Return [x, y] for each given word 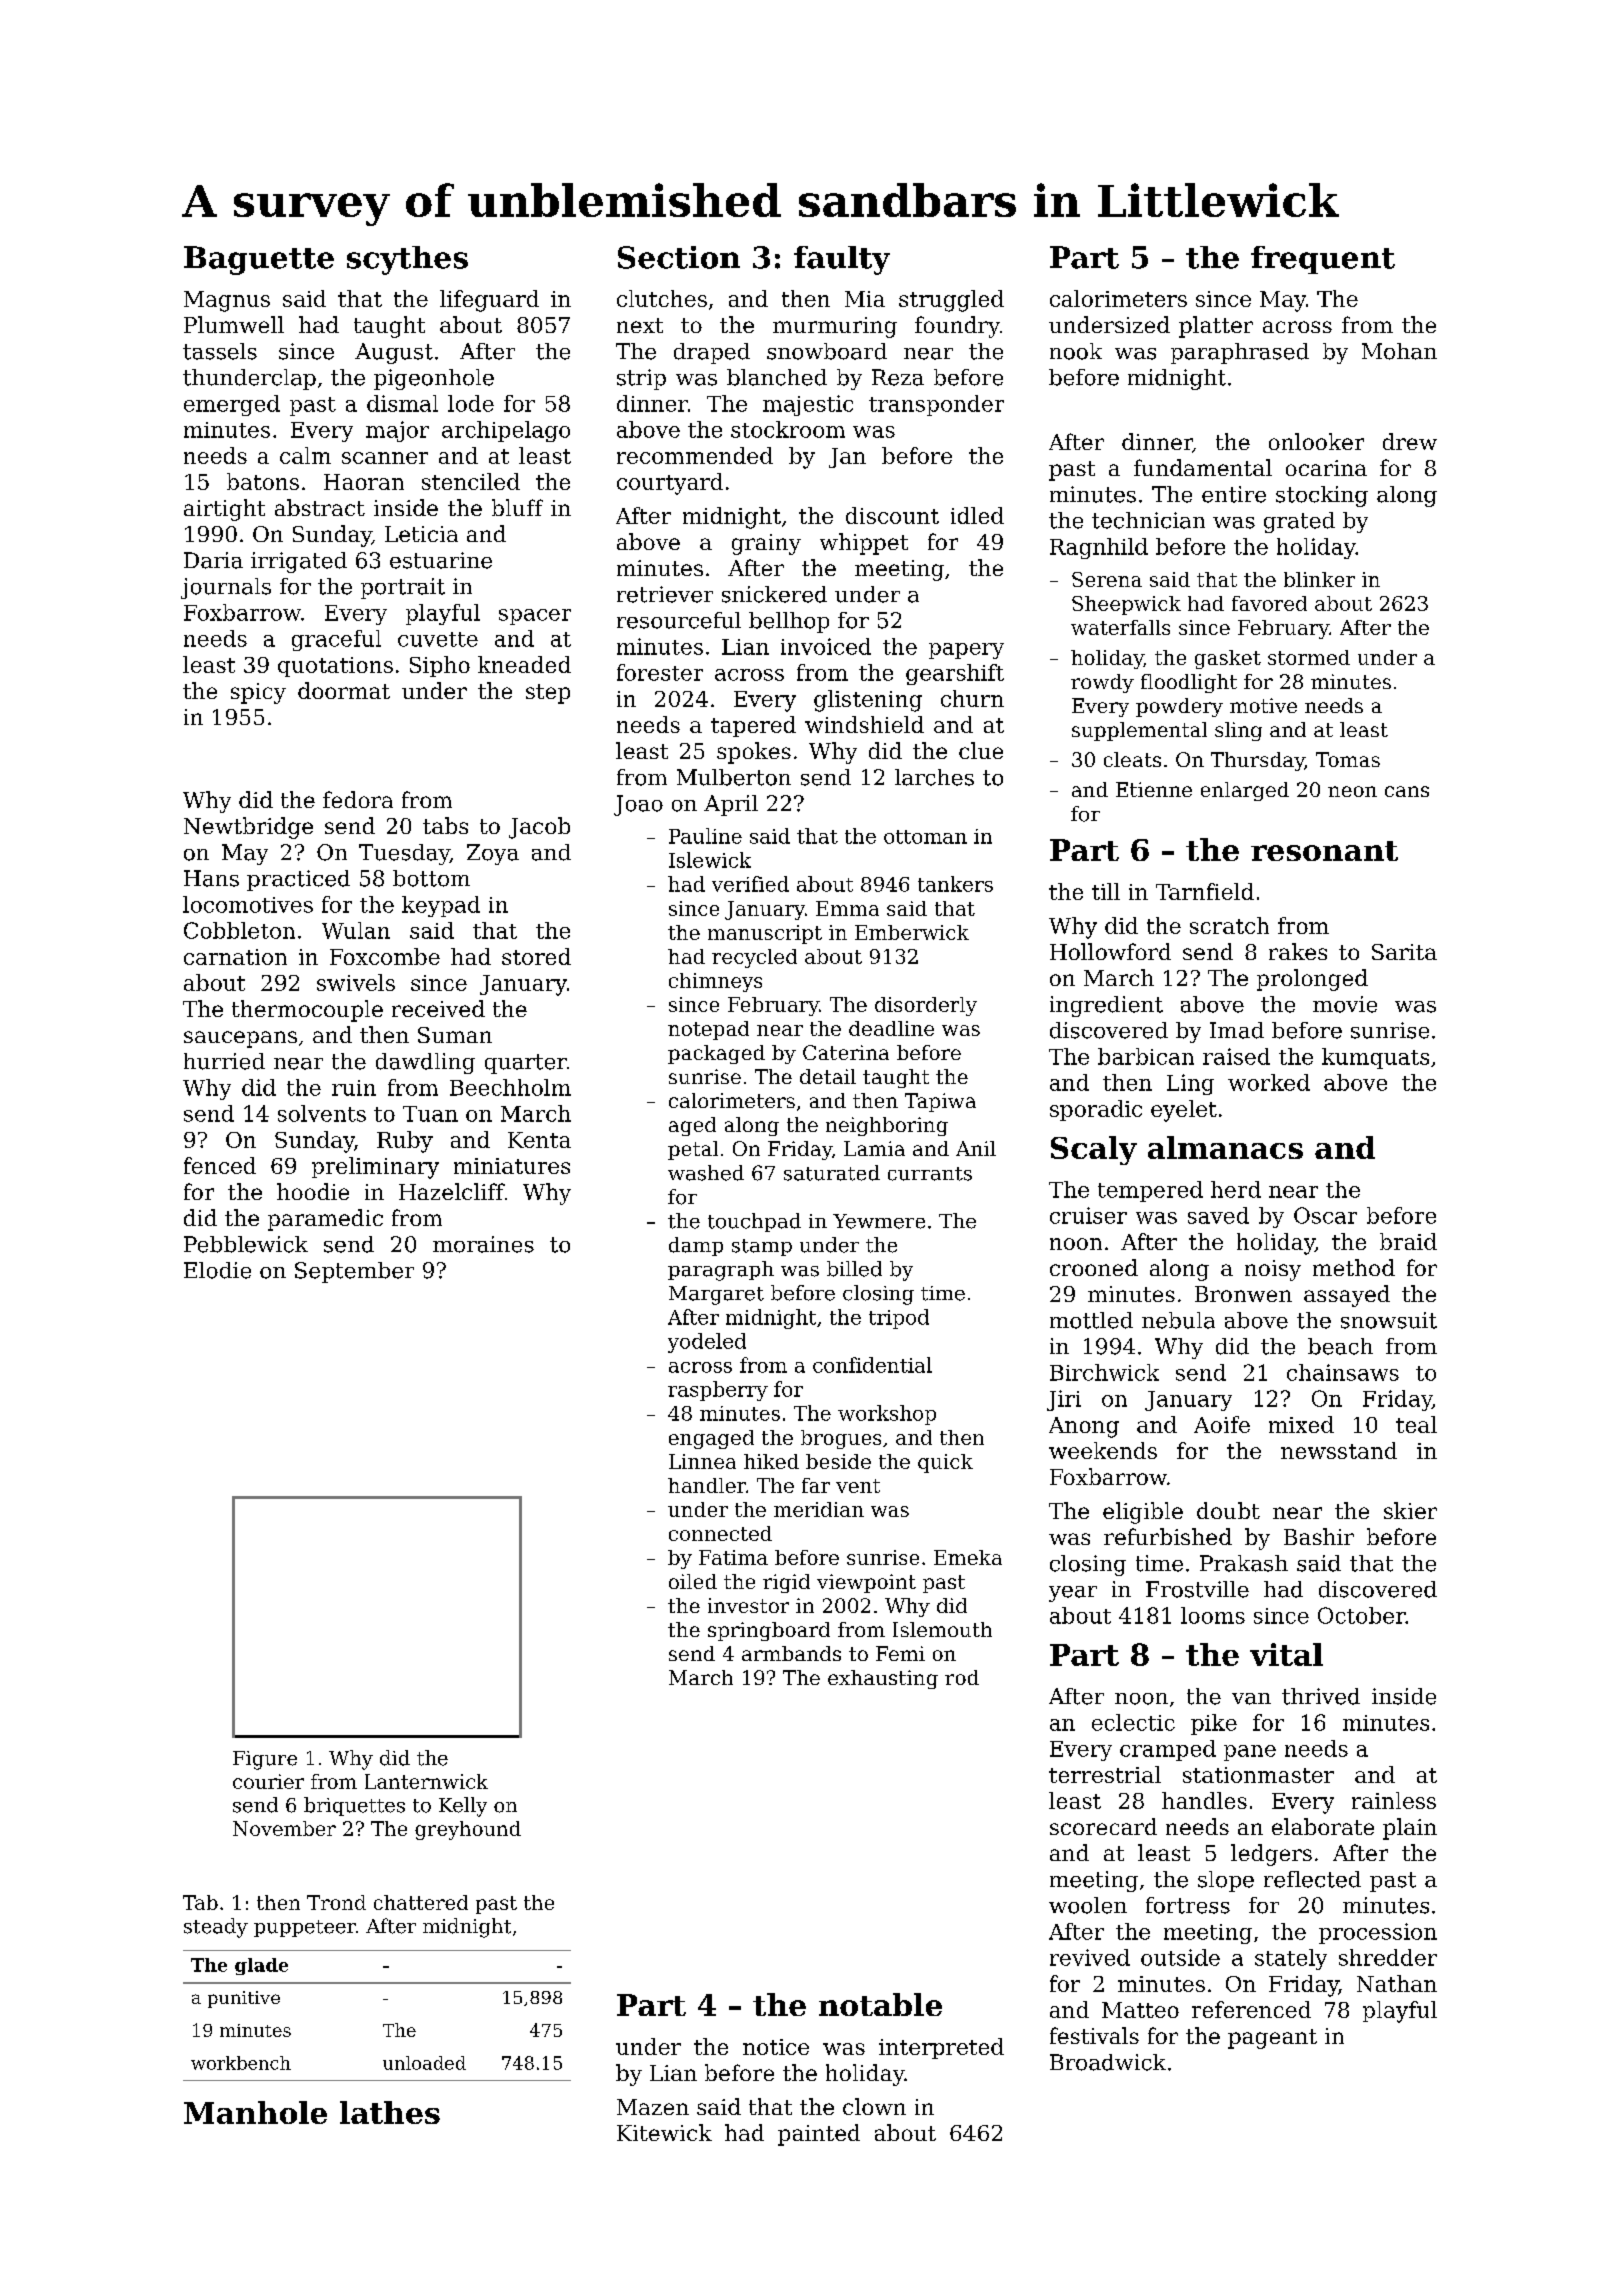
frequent [1323, 260]
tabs [445, 825]
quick [945, 1463]
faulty [842, 260]
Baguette [259, 260]
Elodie [217, 1270]
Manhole [255, 2112]
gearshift [955, 674]
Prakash [1244, 1563]
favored [1269, 603]
